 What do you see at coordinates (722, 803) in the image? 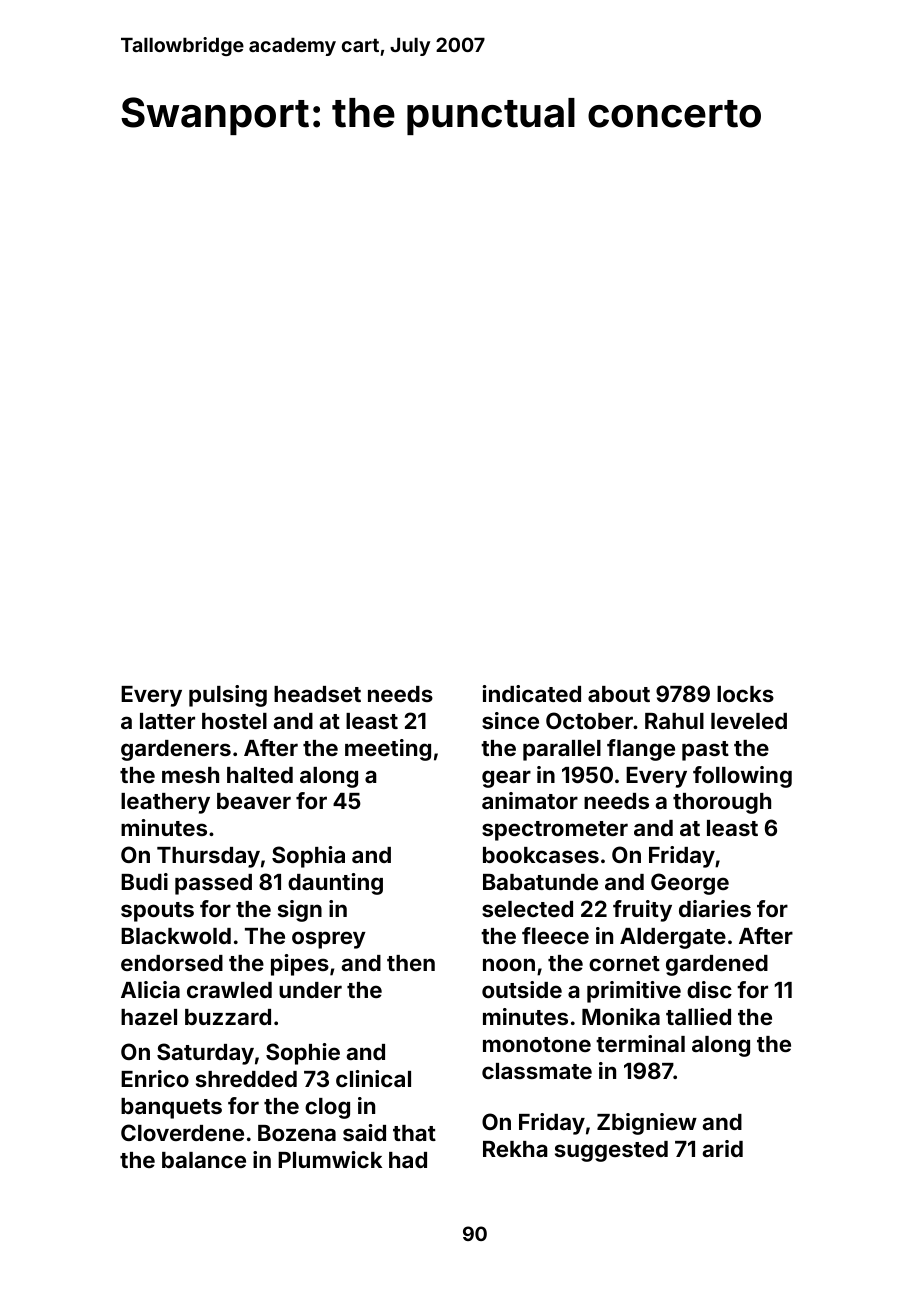
I see `thorough` at bounding box center [722, 803].
